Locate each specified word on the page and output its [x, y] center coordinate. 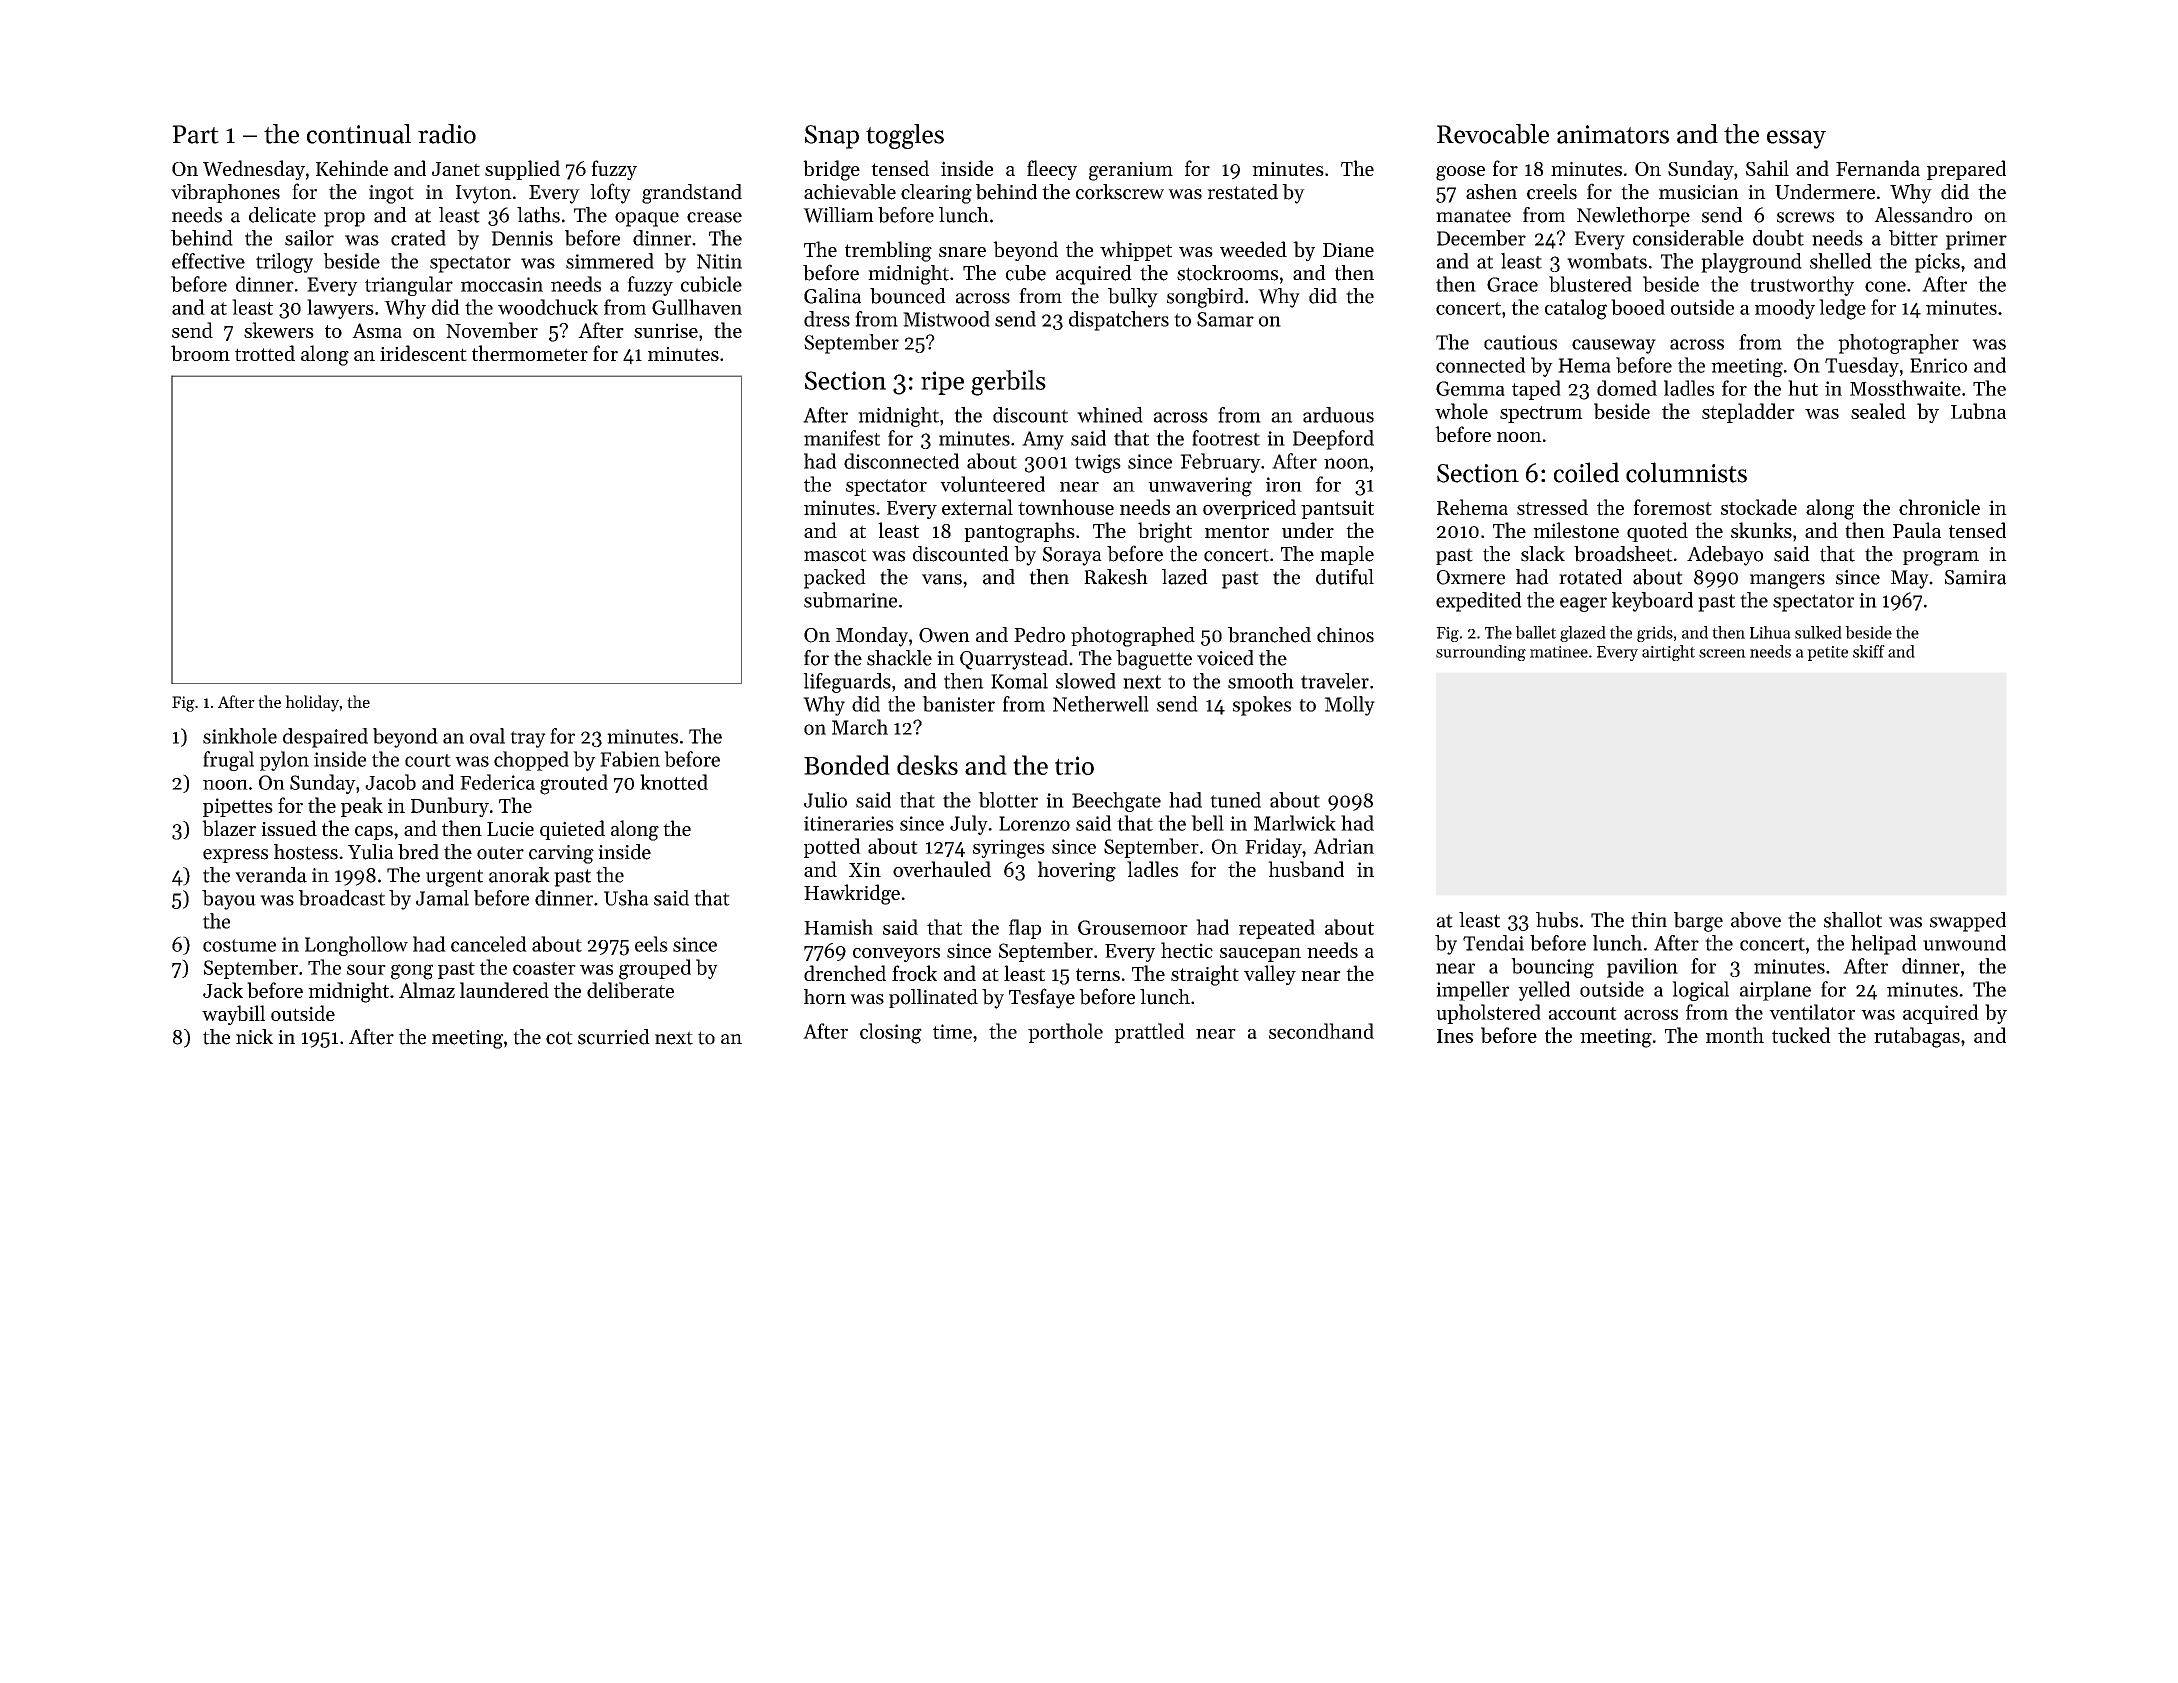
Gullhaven [697, 307]
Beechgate [1116, 802]
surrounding [1481, 653]
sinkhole [240, 736]
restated [1242, 192]
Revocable [1493, 134]
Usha [626, 898]
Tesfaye [1042, 998]
